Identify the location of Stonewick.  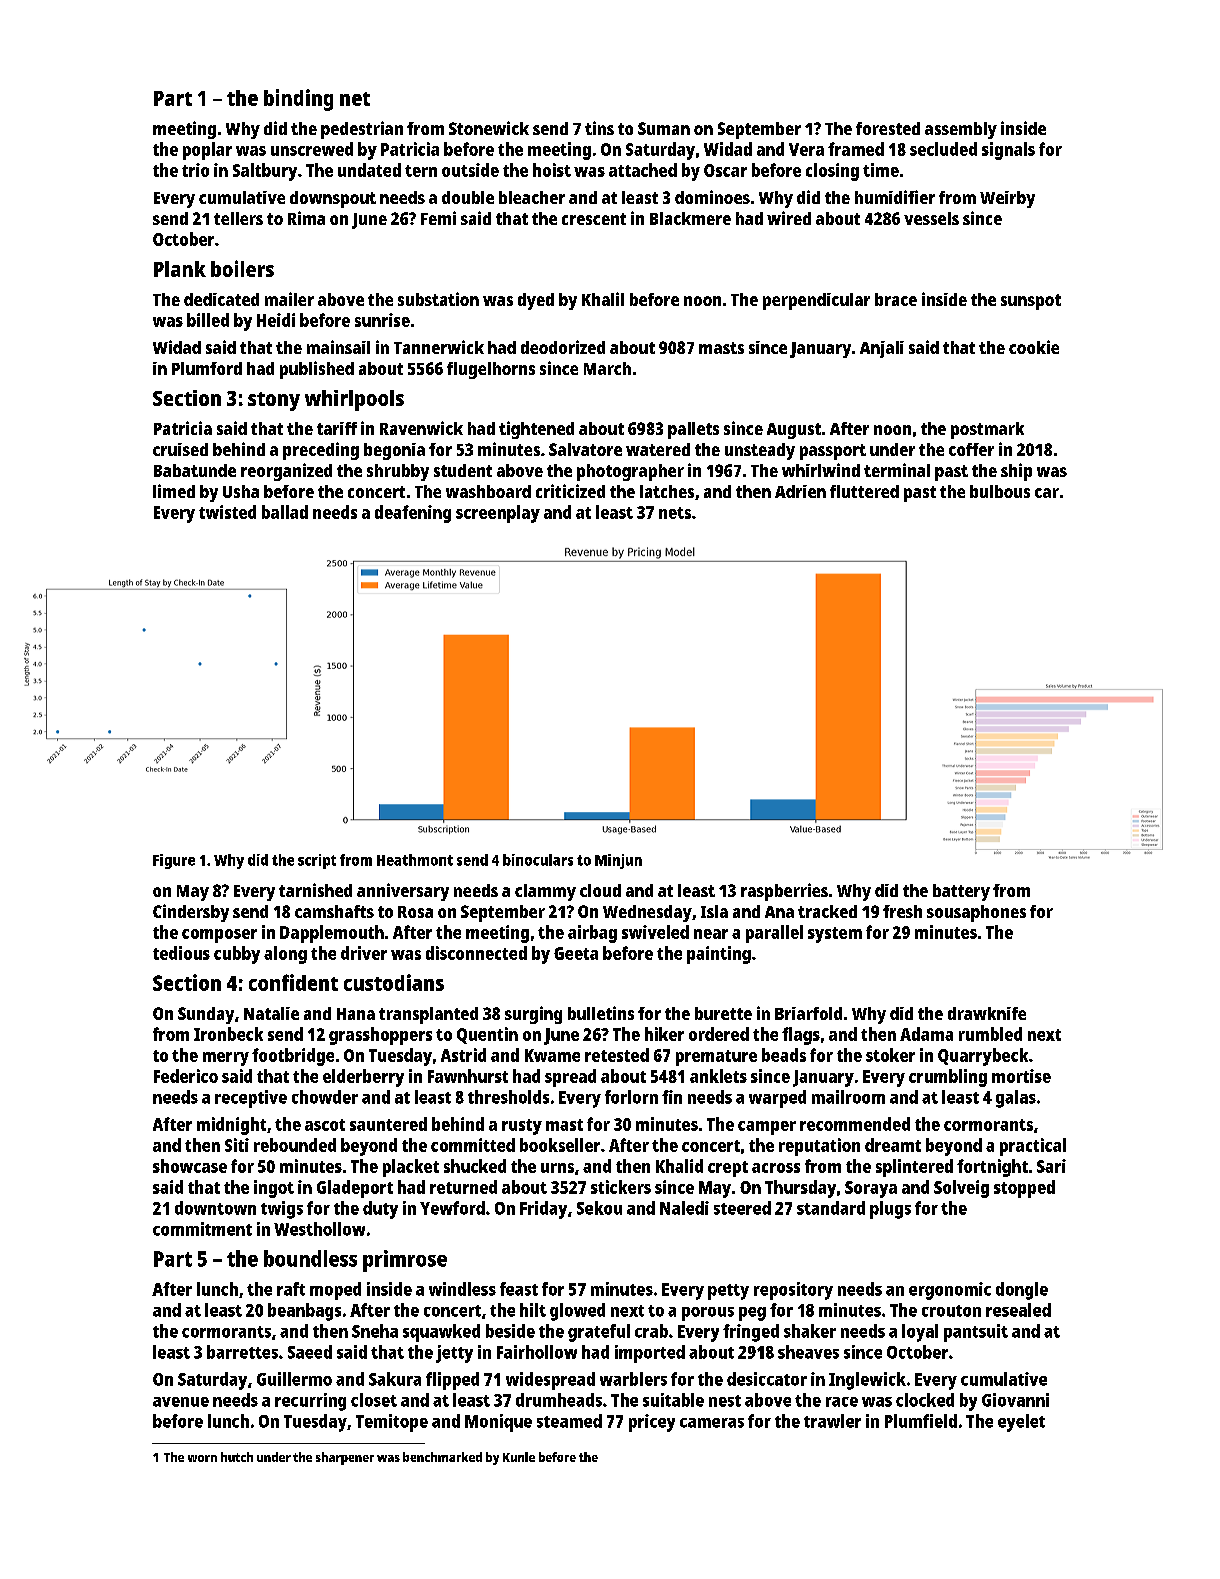
(489, 128).
